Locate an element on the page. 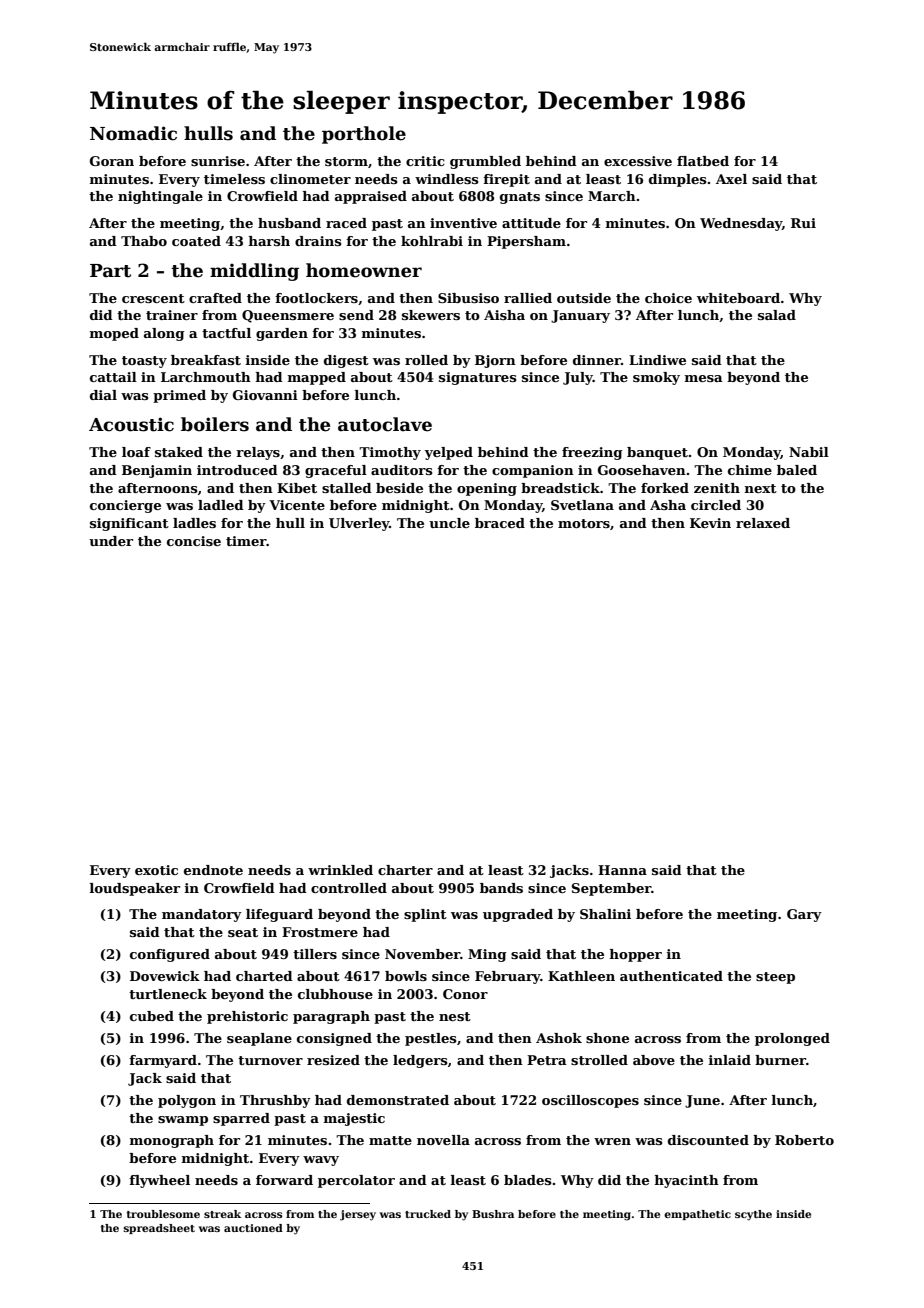 The width and height of the page is (924, 1308). spreadsheet is located at coordinates (159, 1229).
